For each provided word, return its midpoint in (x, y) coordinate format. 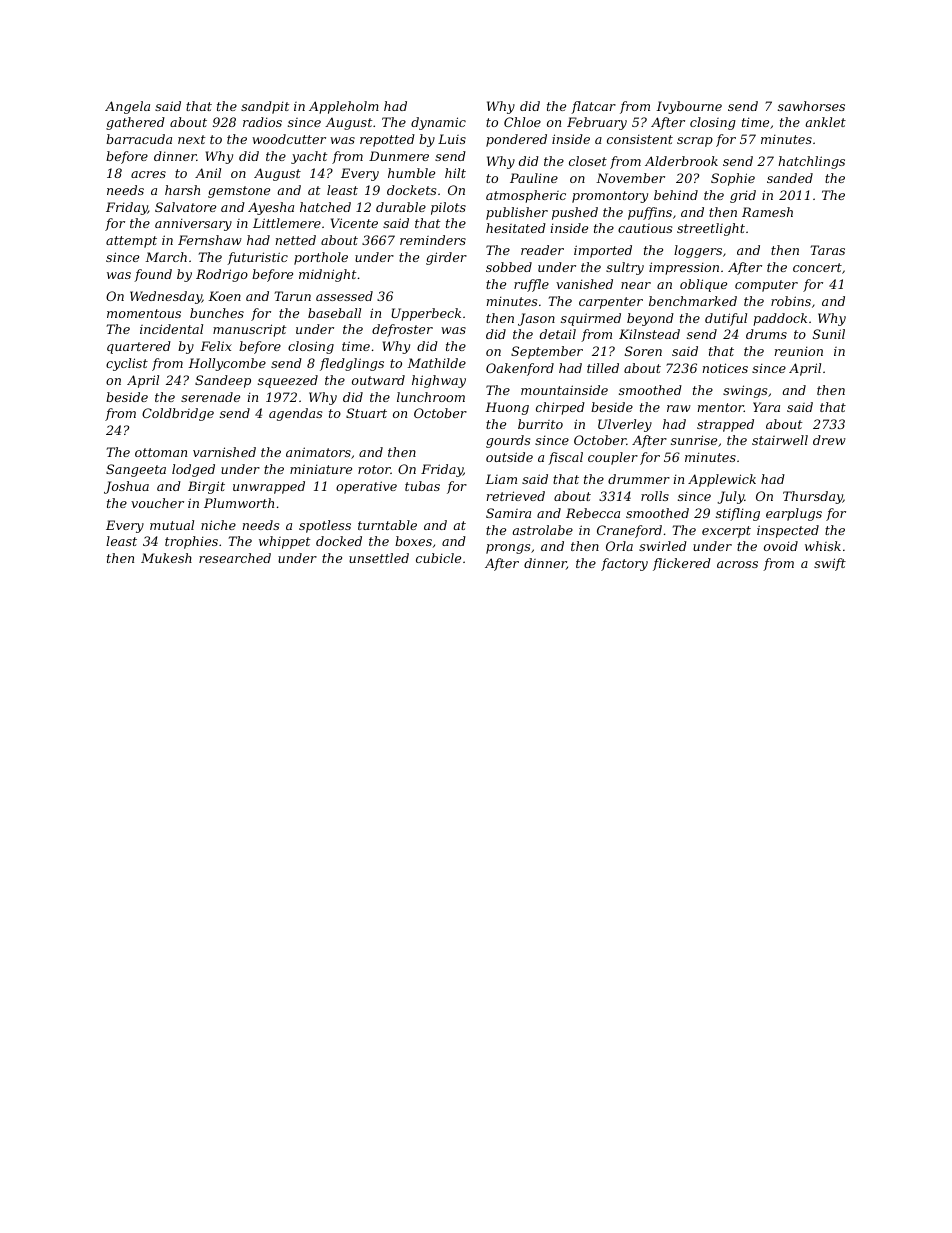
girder (446, 258)
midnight (327, 275)
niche (218, 525)
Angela (127, 107)
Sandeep (223, 381)
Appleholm (344, 107)
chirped (560, 408)
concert (817, 267)
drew (829, 440)
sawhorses (811, 106)
